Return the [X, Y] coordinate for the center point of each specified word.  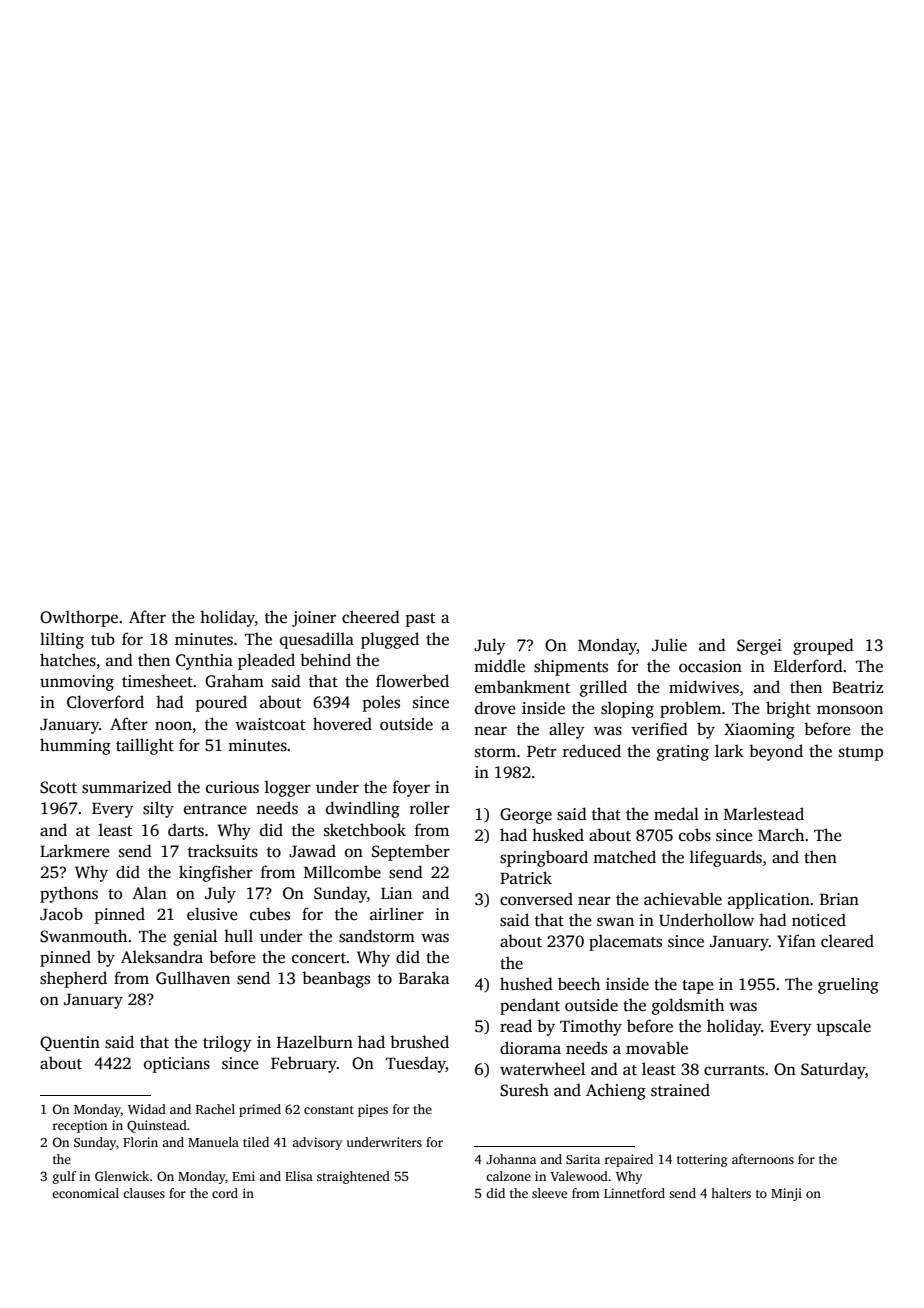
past [420, 620]
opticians [177, 1065]
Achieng [616, 1091]
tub [103, 638]
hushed [526, 984]
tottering [702, 1160]
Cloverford [105, 702]
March [781, 835]
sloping [627, 709]
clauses [144, 1193]
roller [430, 808]
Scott [58, 787]
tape [698, 987]
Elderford [808, 666]
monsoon [850, 710]
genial [195, 937]
